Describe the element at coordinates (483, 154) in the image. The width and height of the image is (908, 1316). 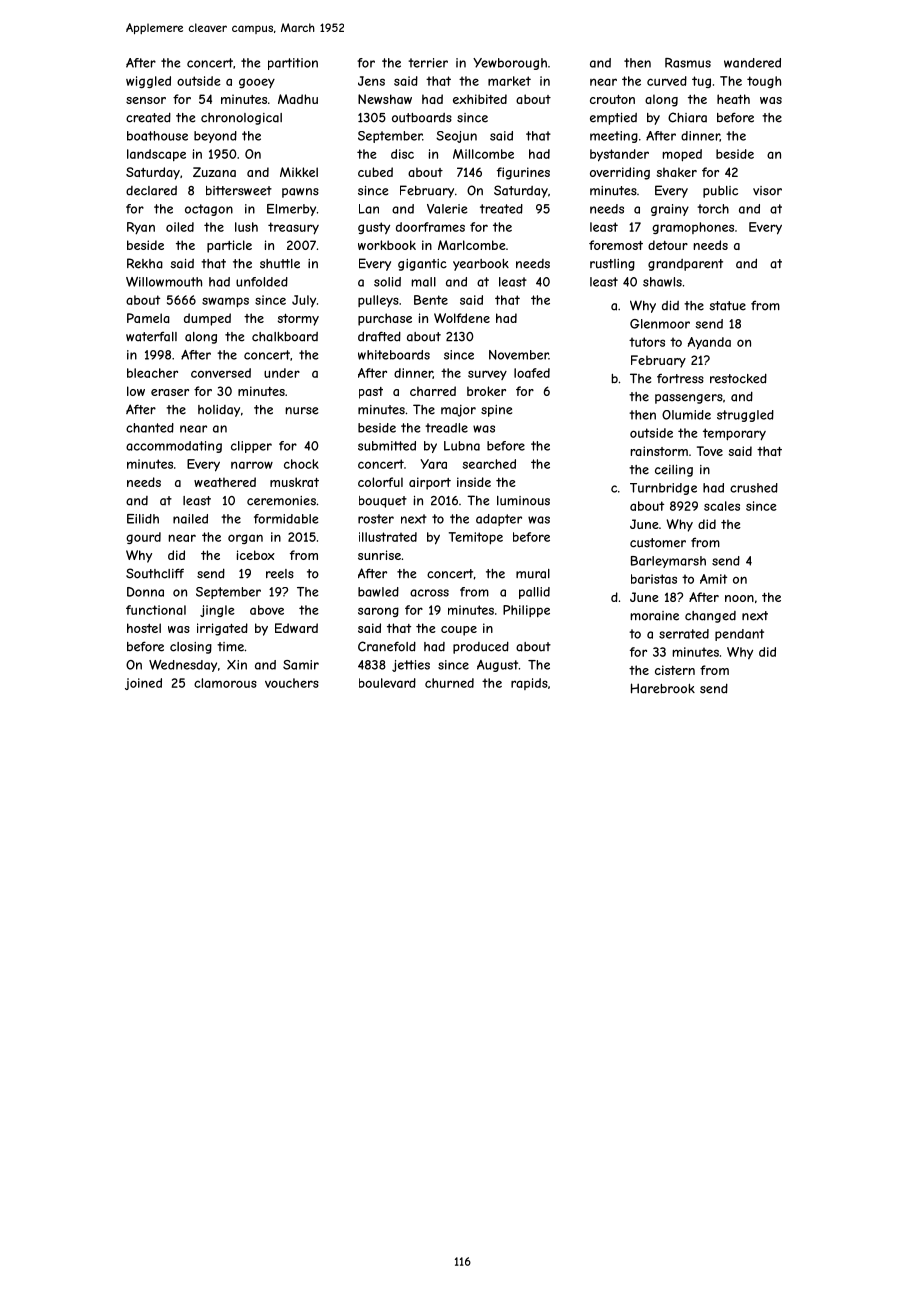
I see `Millcombe` at that location.
